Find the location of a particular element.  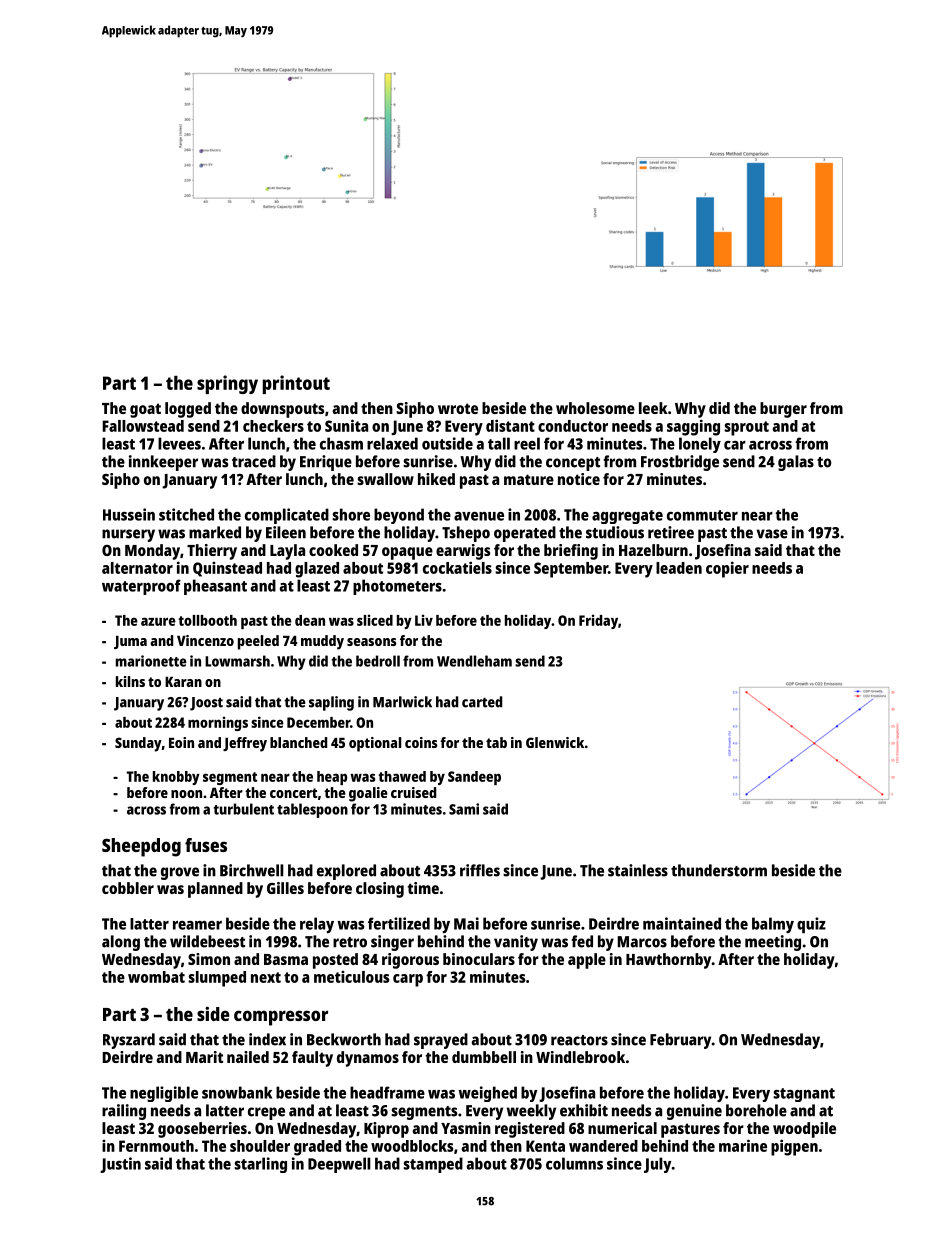

faulty is located at coordinates (312, 1059).
